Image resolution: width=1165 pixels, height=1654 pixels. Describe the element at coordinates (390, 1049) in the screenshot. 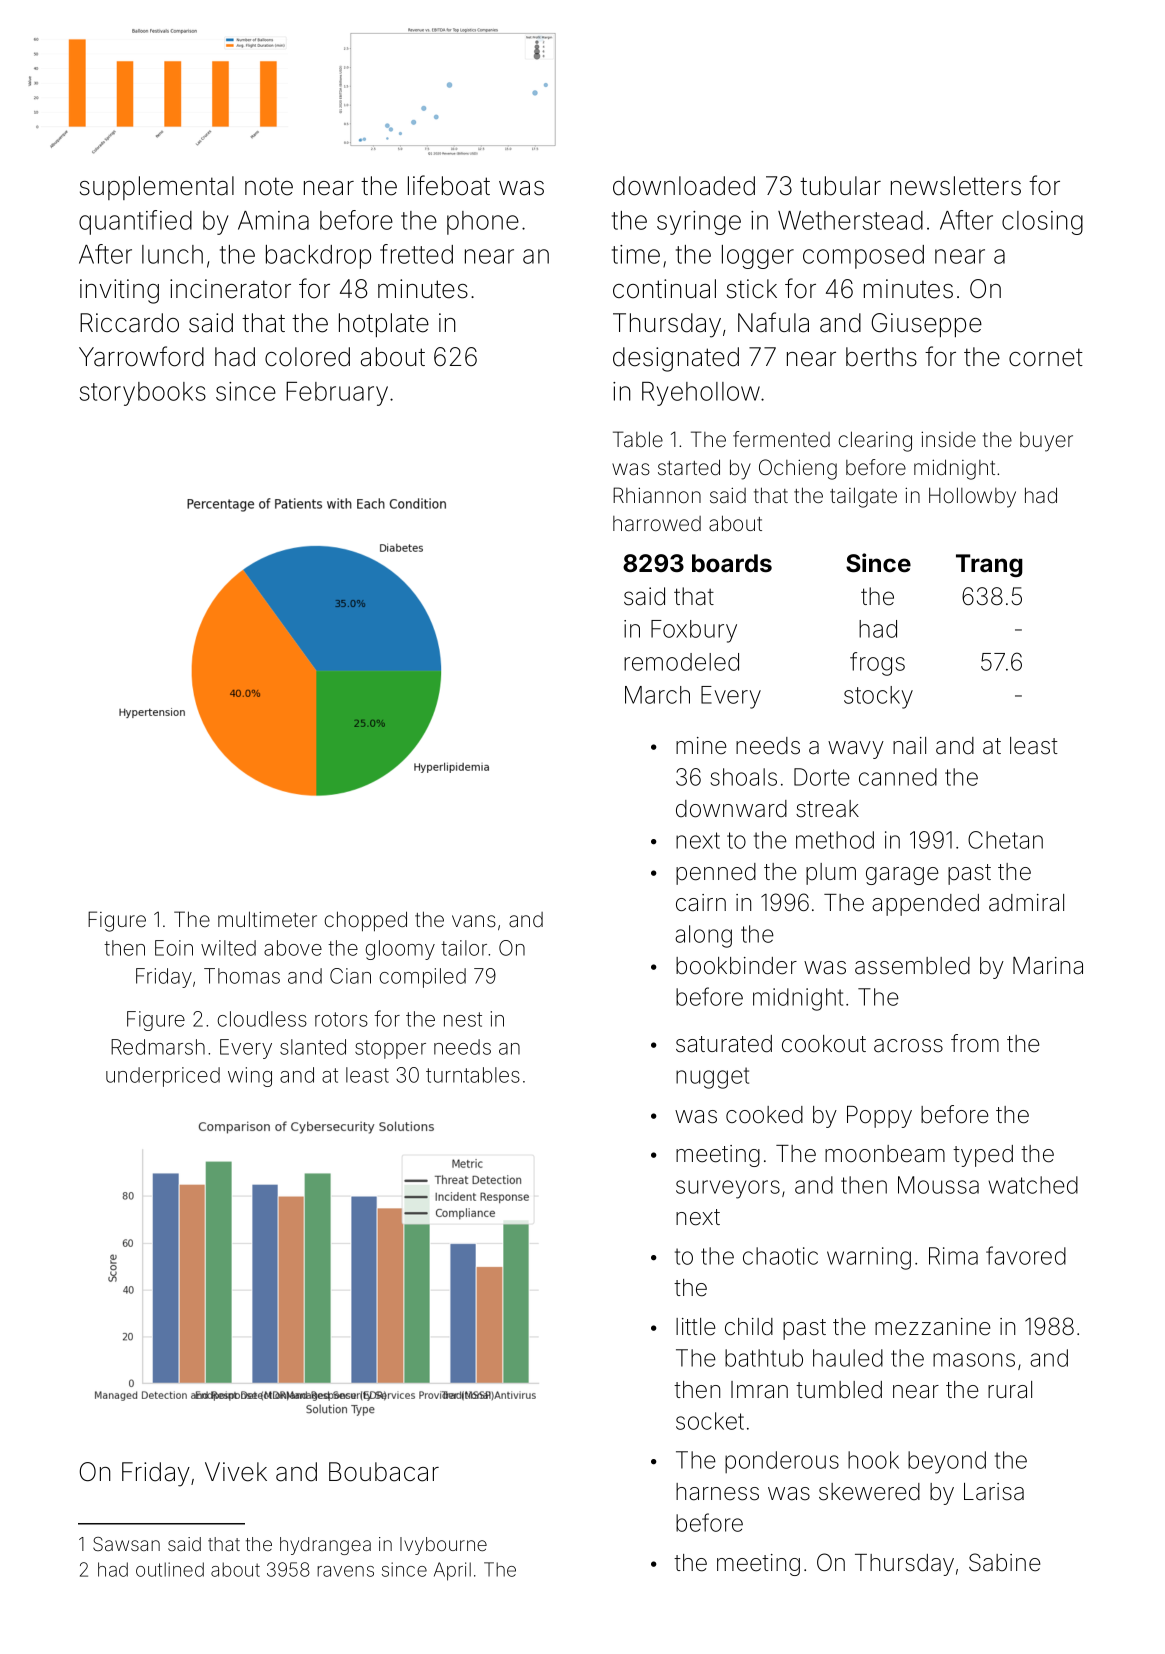

I see `stopper` at that location.
